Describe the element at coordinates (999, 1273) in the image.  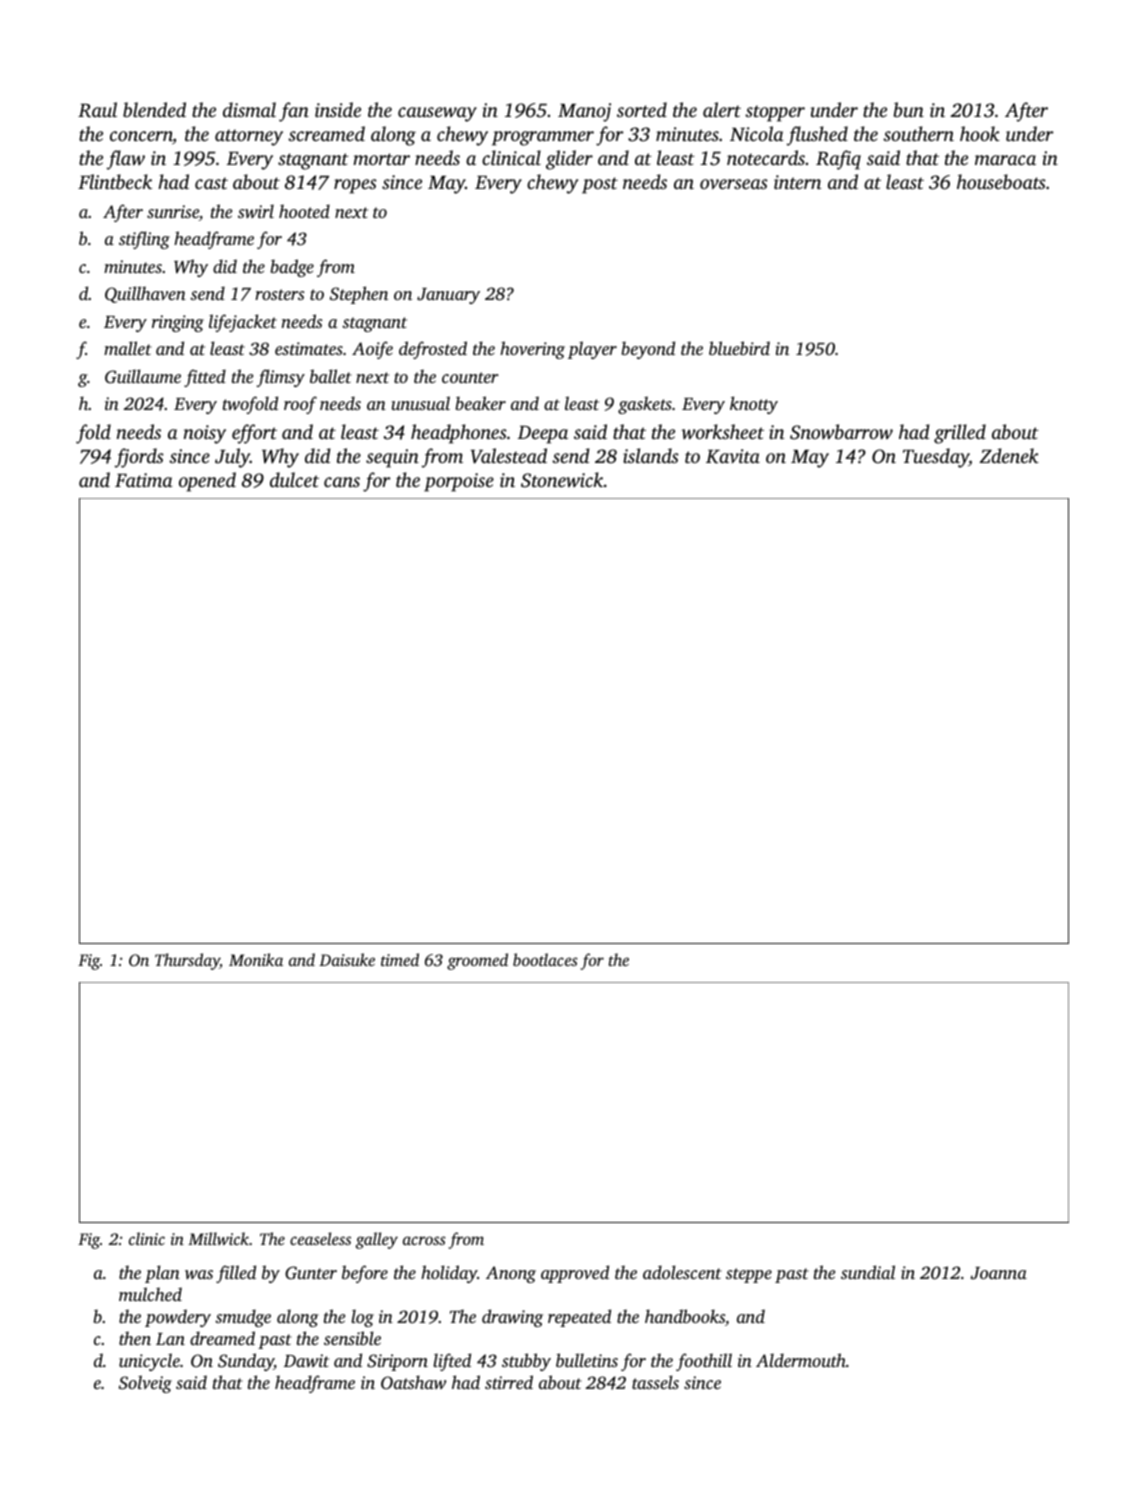
I see `Joanna` at that location.
